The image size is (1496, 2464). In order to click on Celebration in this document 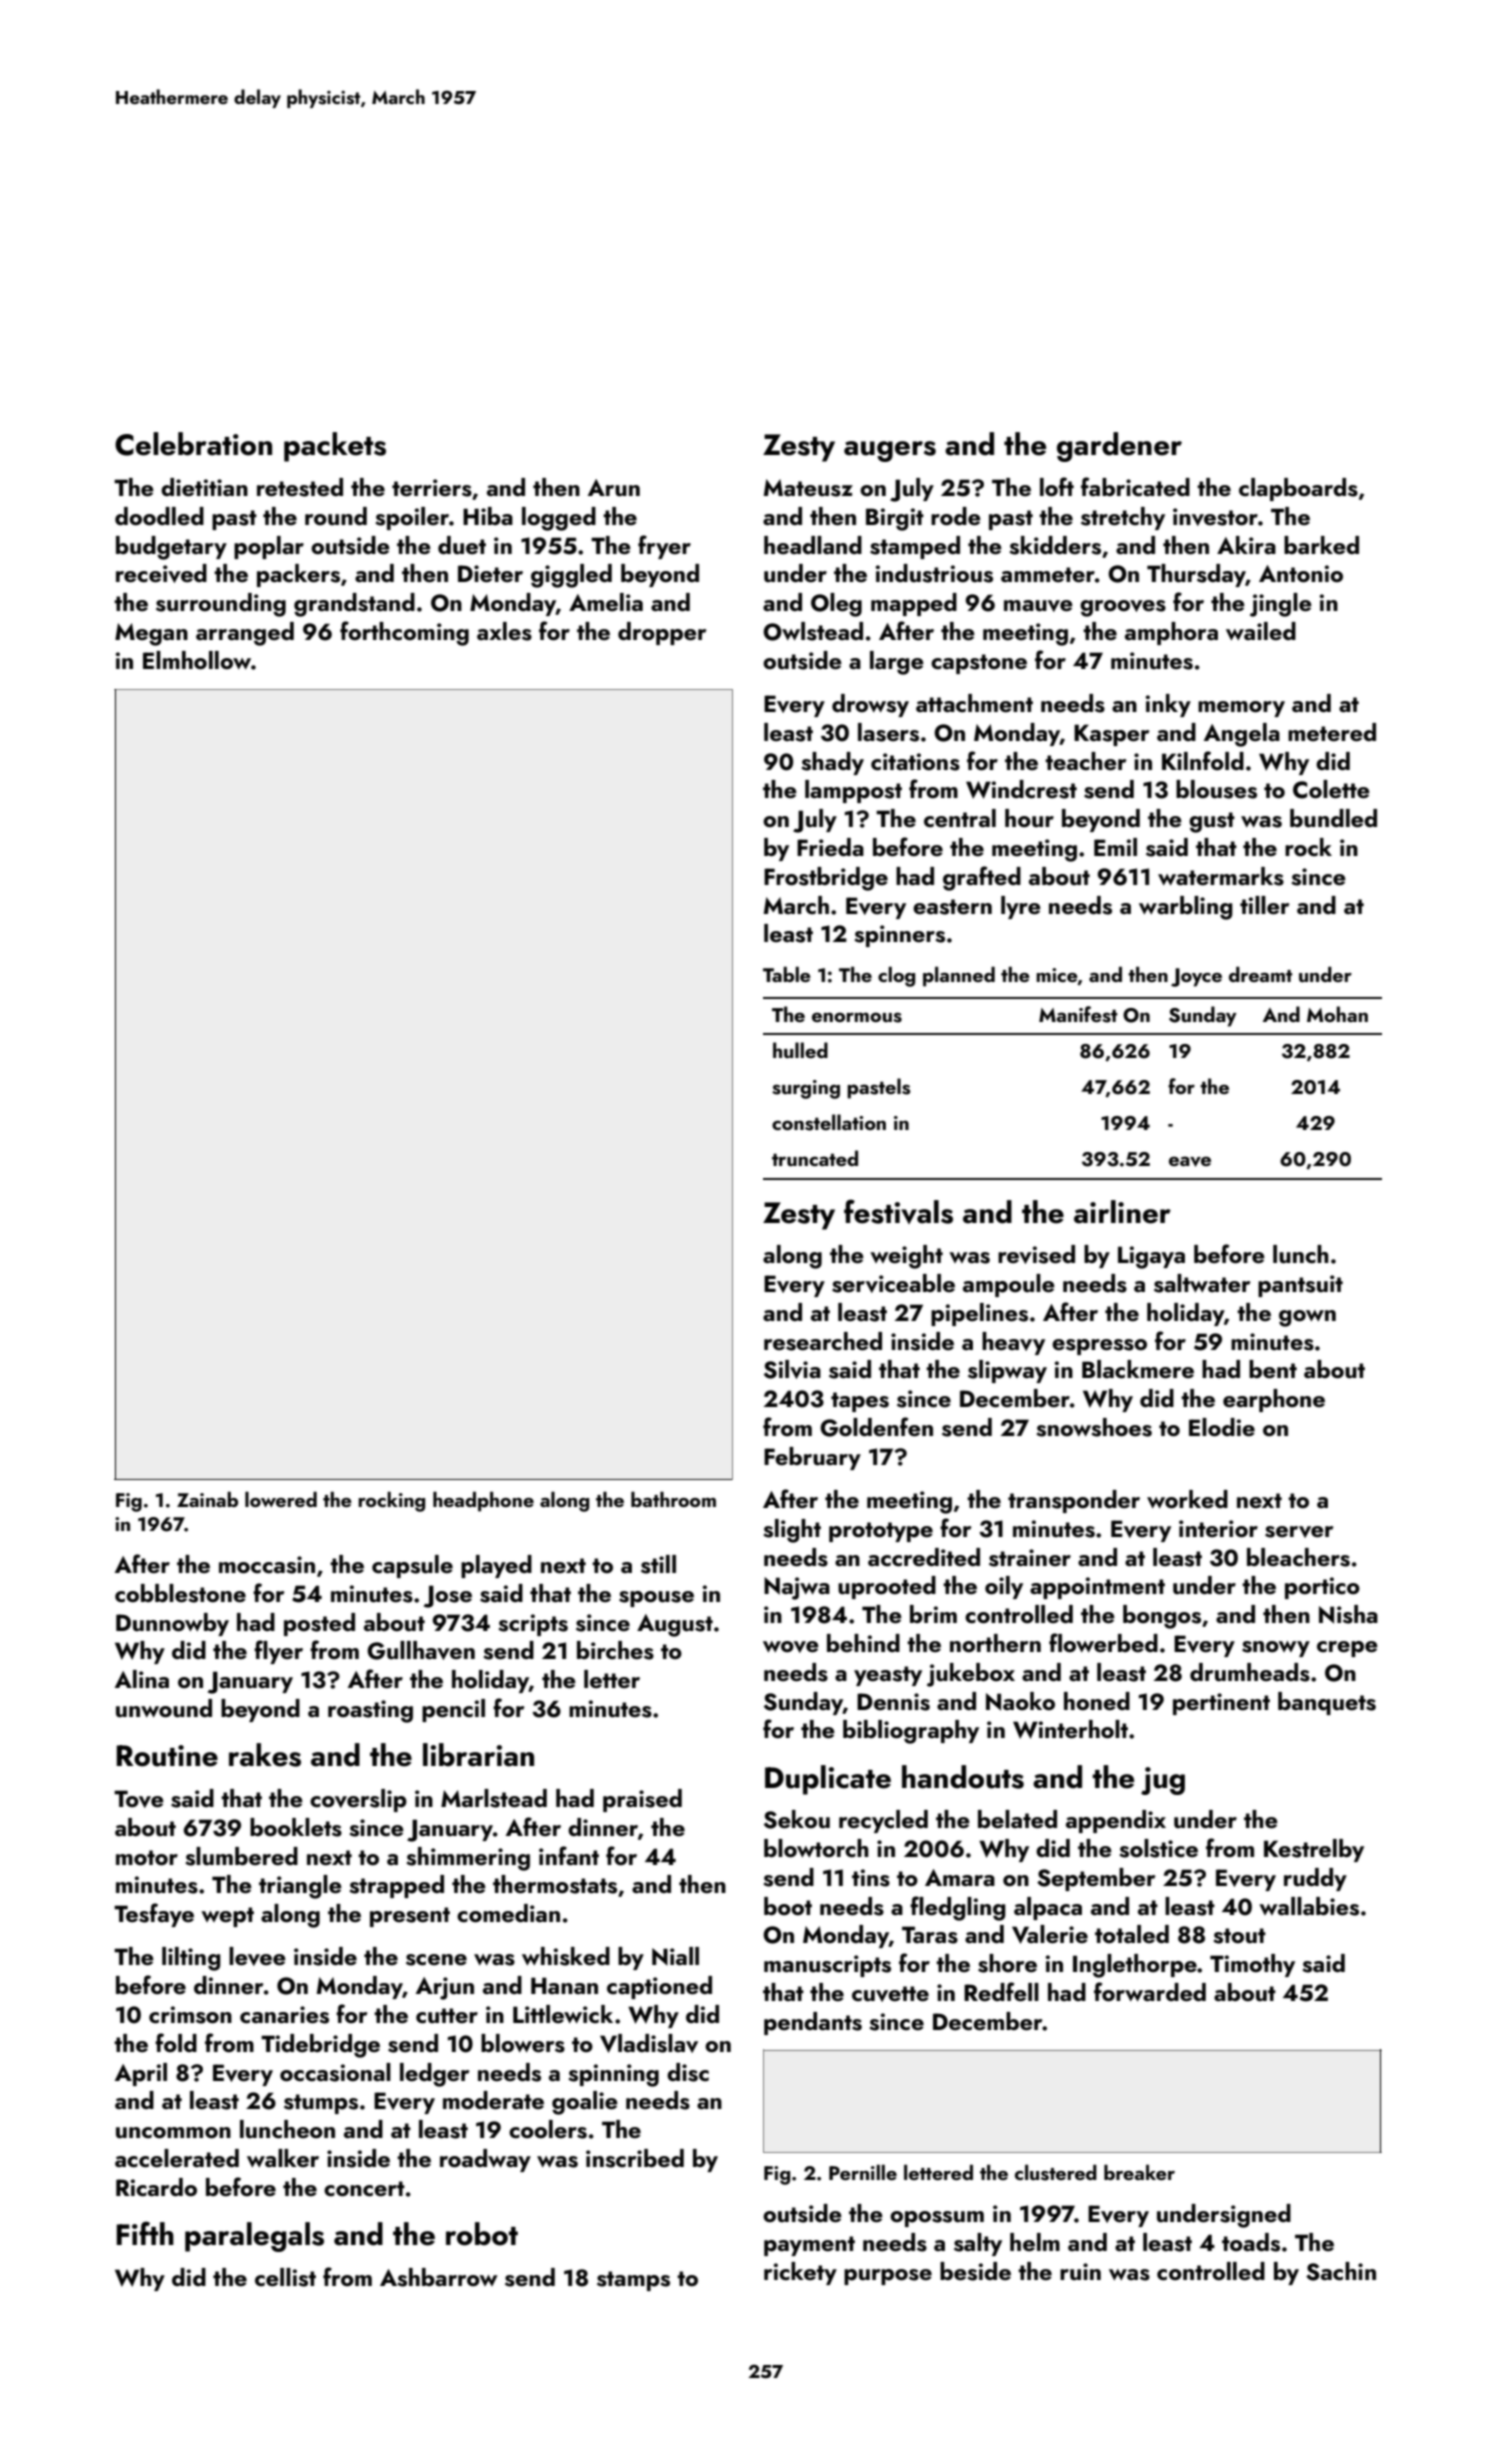, I will do `click(193, 444)`.
